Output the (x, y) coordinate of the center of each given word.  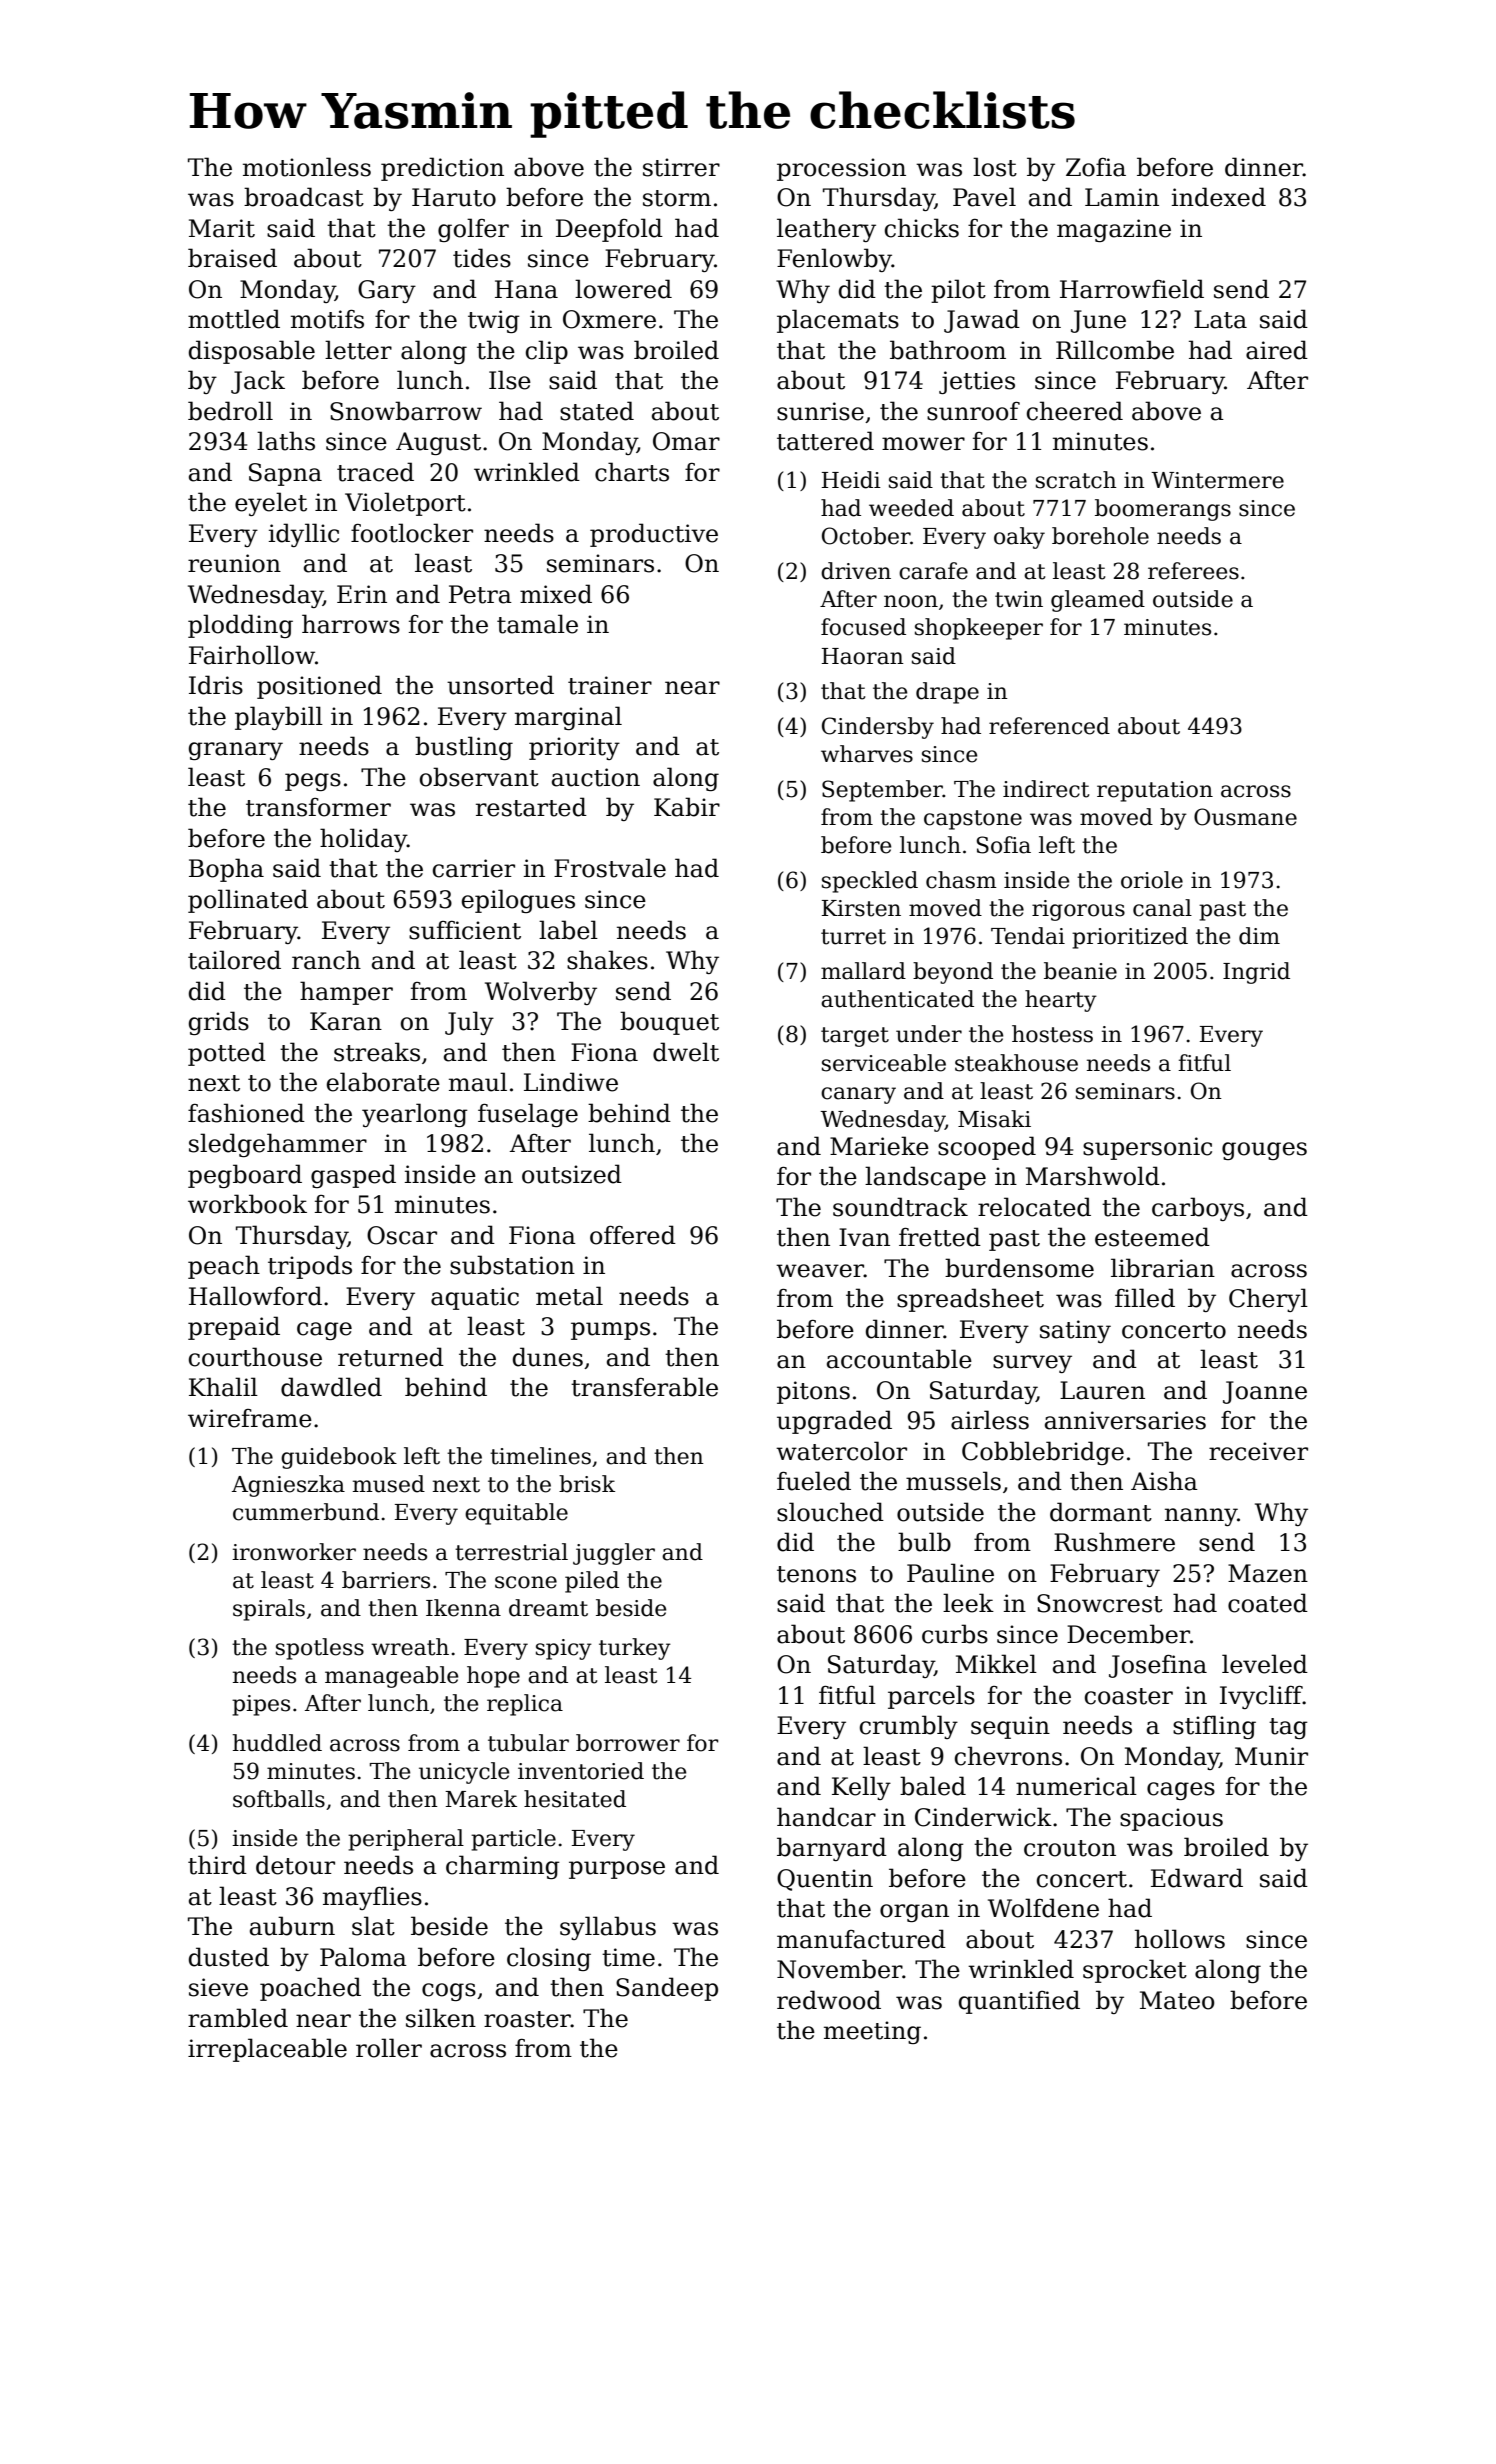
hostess (1052, 1034)
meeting (872, 2032)
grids (219, 1023)
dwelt (686, 1052)
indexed (1219, 197)
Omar (686, 441)
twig (494, 321)
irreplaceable (267, 2050)
